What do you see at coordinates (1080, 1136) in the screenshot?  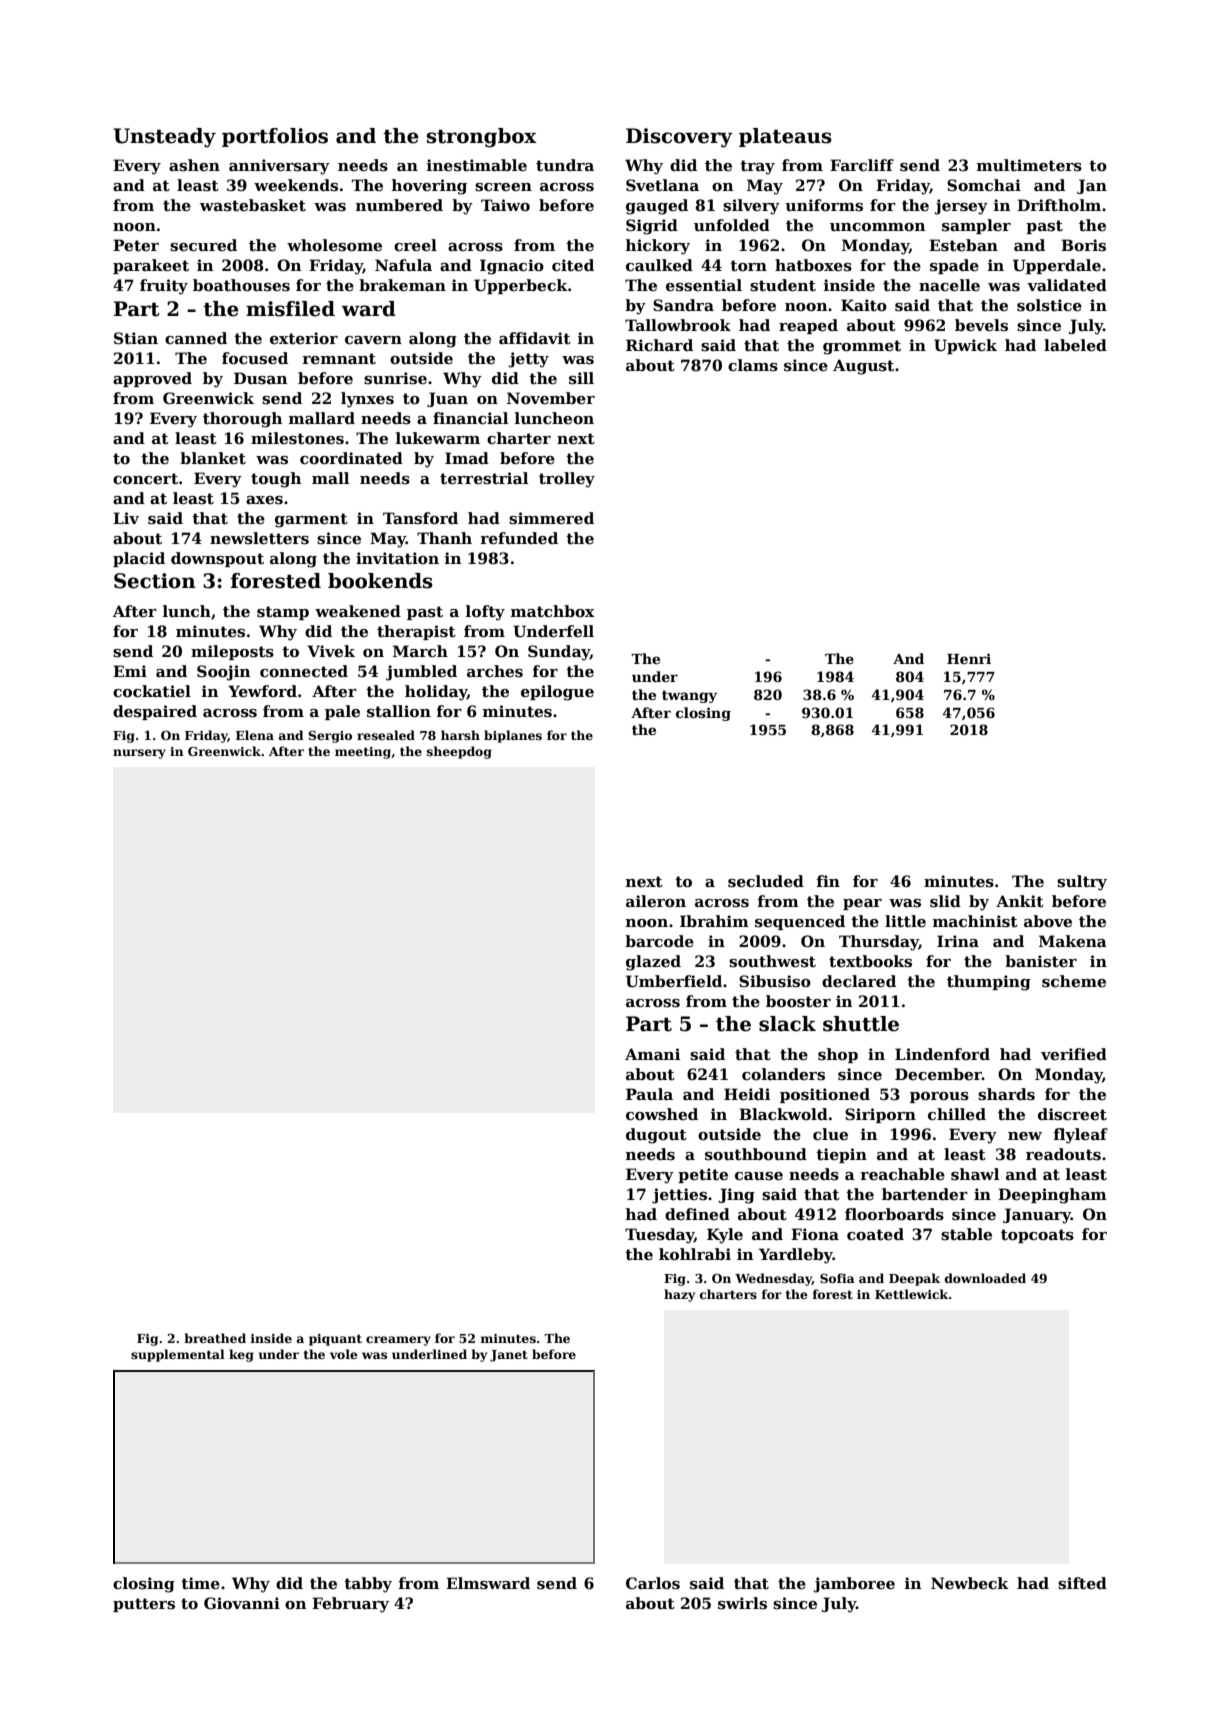 I see `flyleaf` at bounding box center [1080, 1136].
